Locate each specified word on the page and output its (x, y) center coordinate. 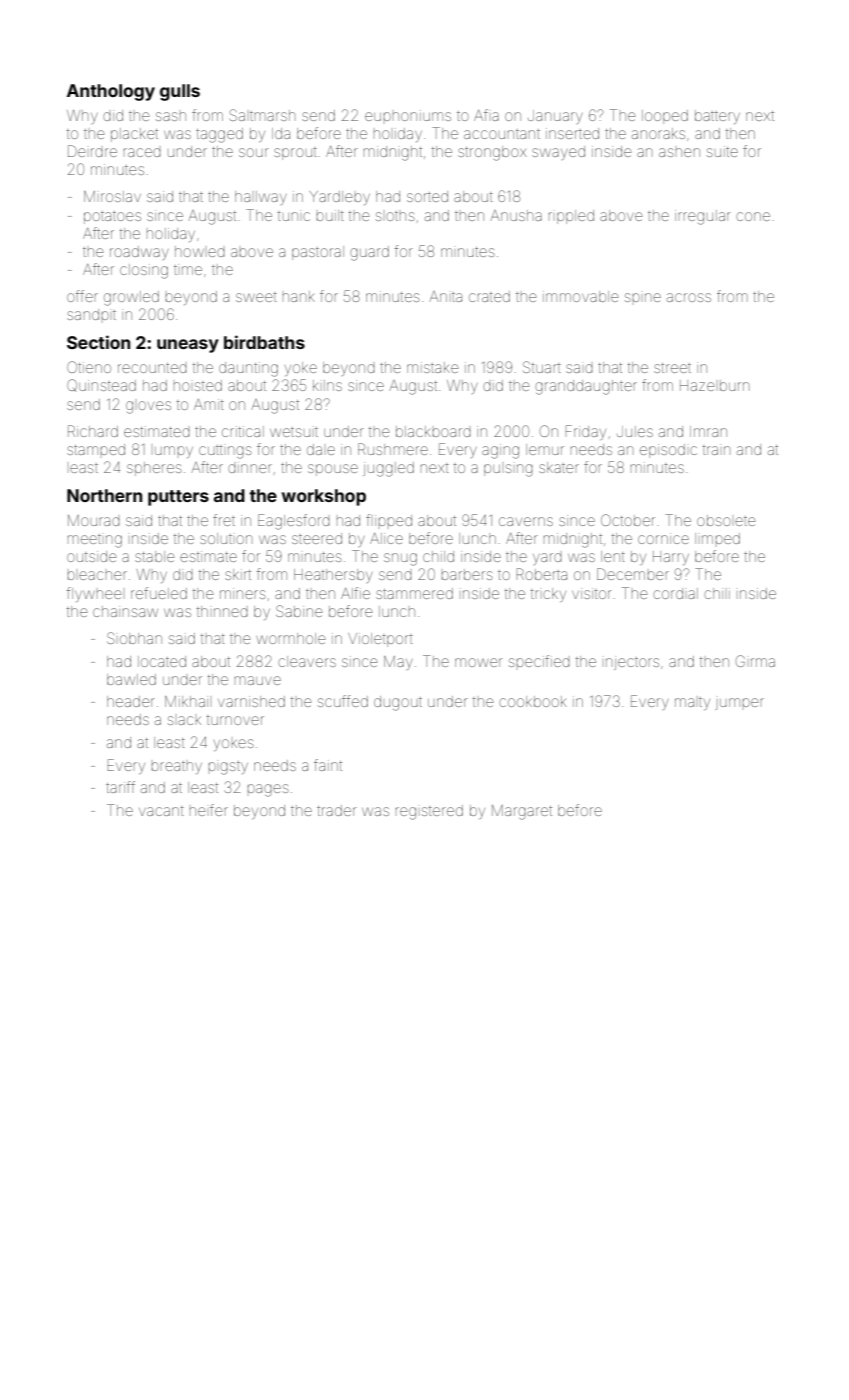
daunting (248, 369)
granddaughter (586, 387)
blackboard (433, 431)
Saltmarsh (262, 115)
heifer (209, 810)
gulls (180, 92)
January (555, 117)
